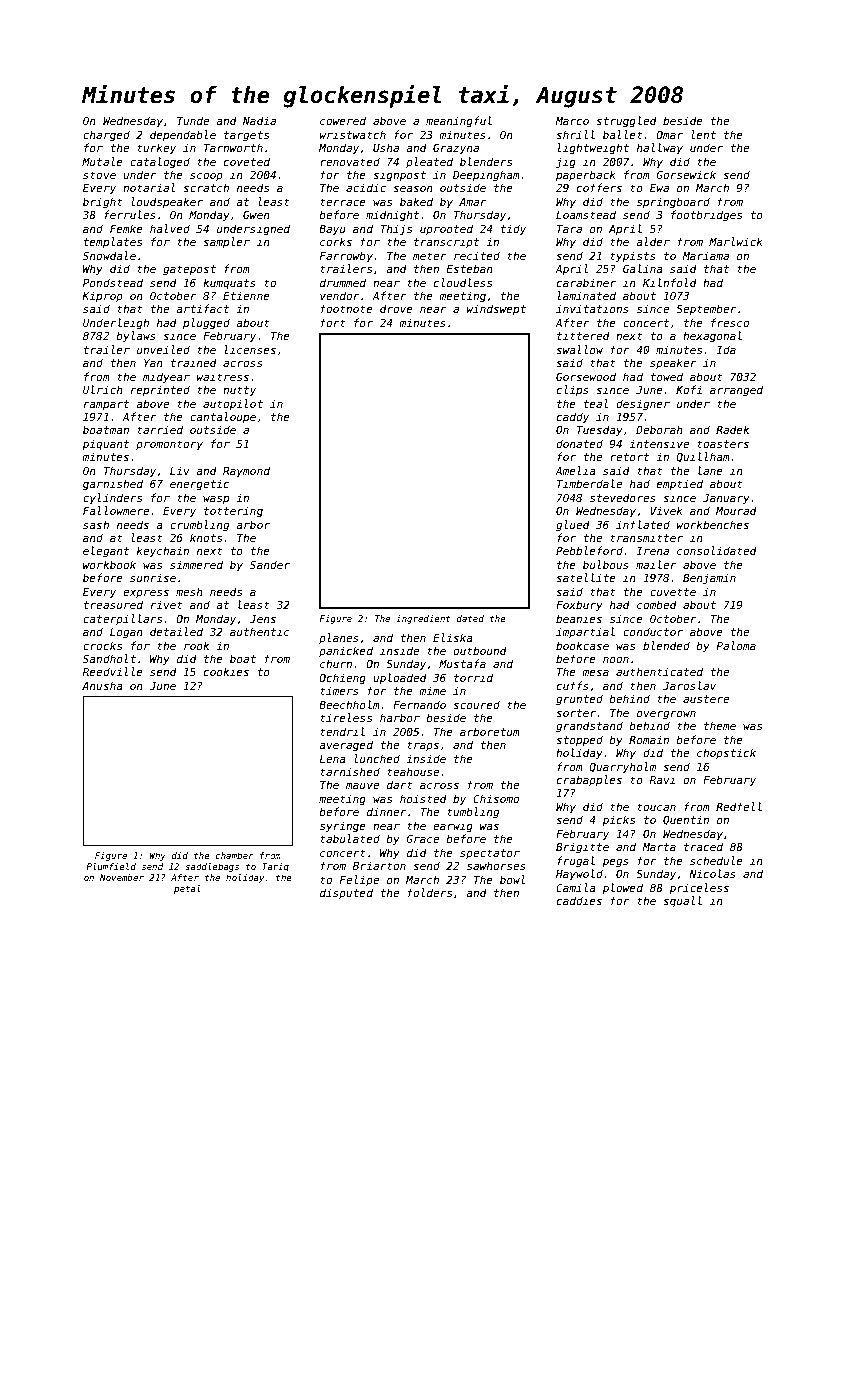 Image resolution: width=849 pixels, height=1400 pixels. Describe the element at coordinates (343, 120) in the page. I see `cowered` at that location.
